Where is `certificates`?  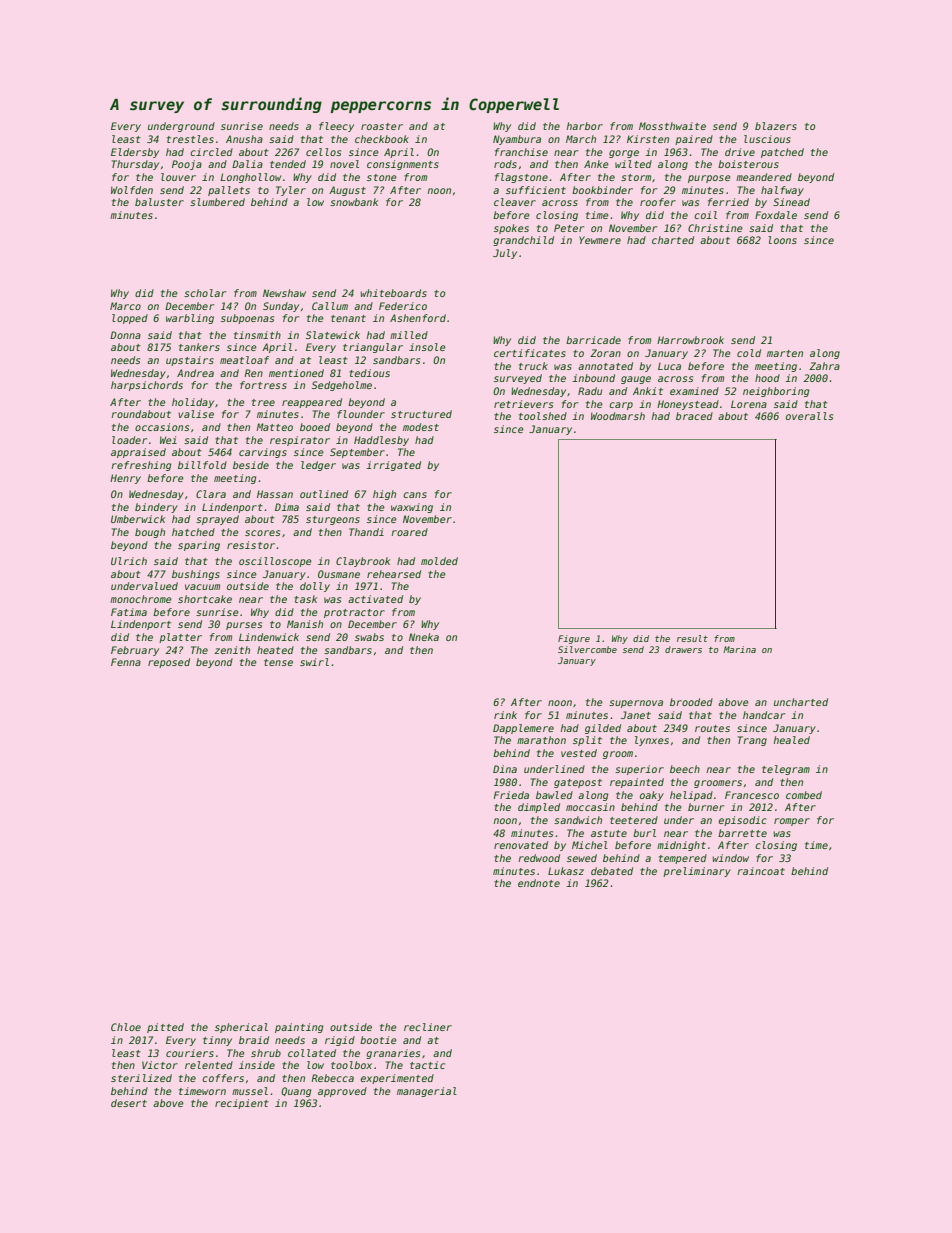
certificates is located at coordinates (530, 353).
